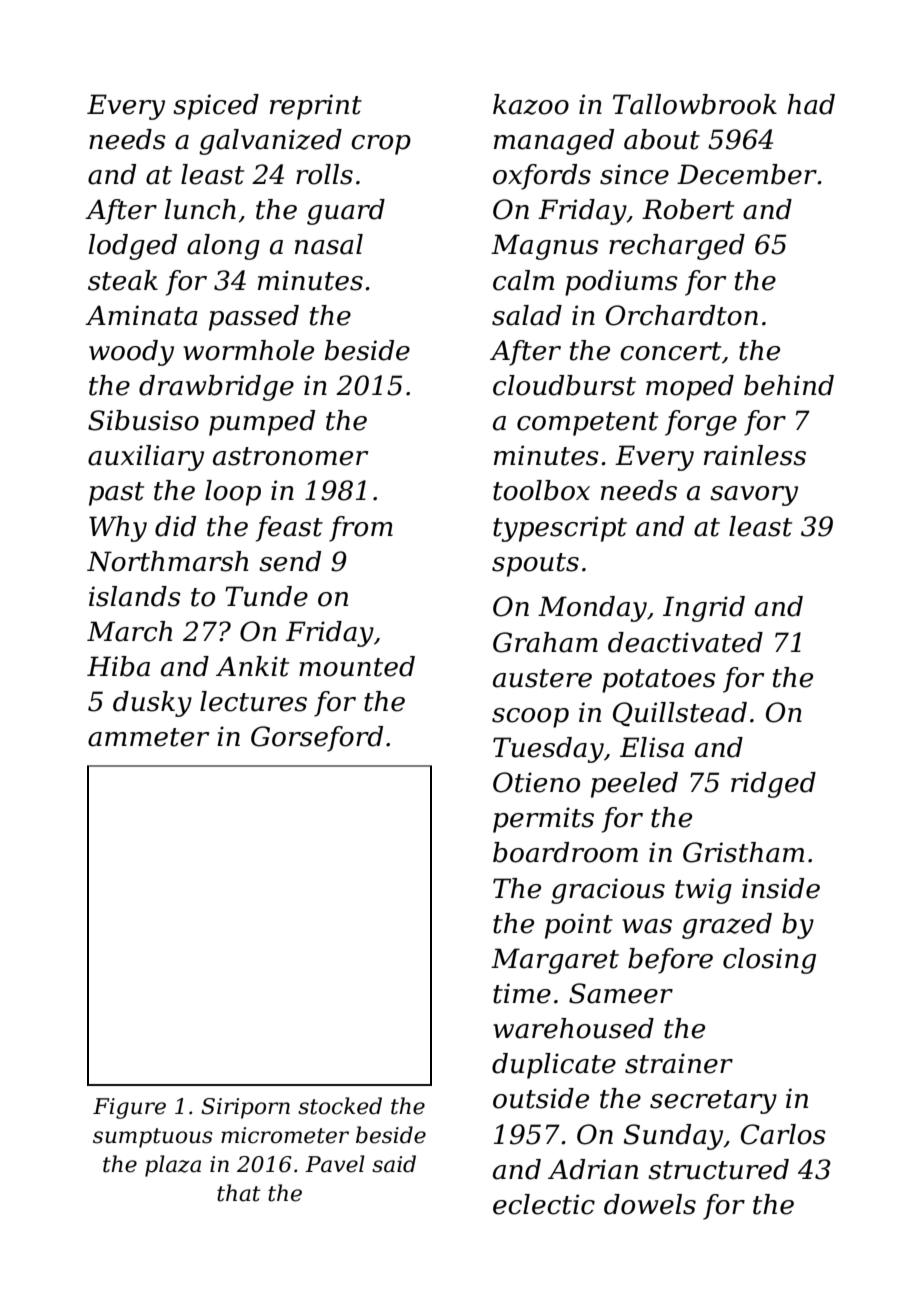  Describe the element at coordinates (650, 1204) in the page. I see `dowels` at that location.
